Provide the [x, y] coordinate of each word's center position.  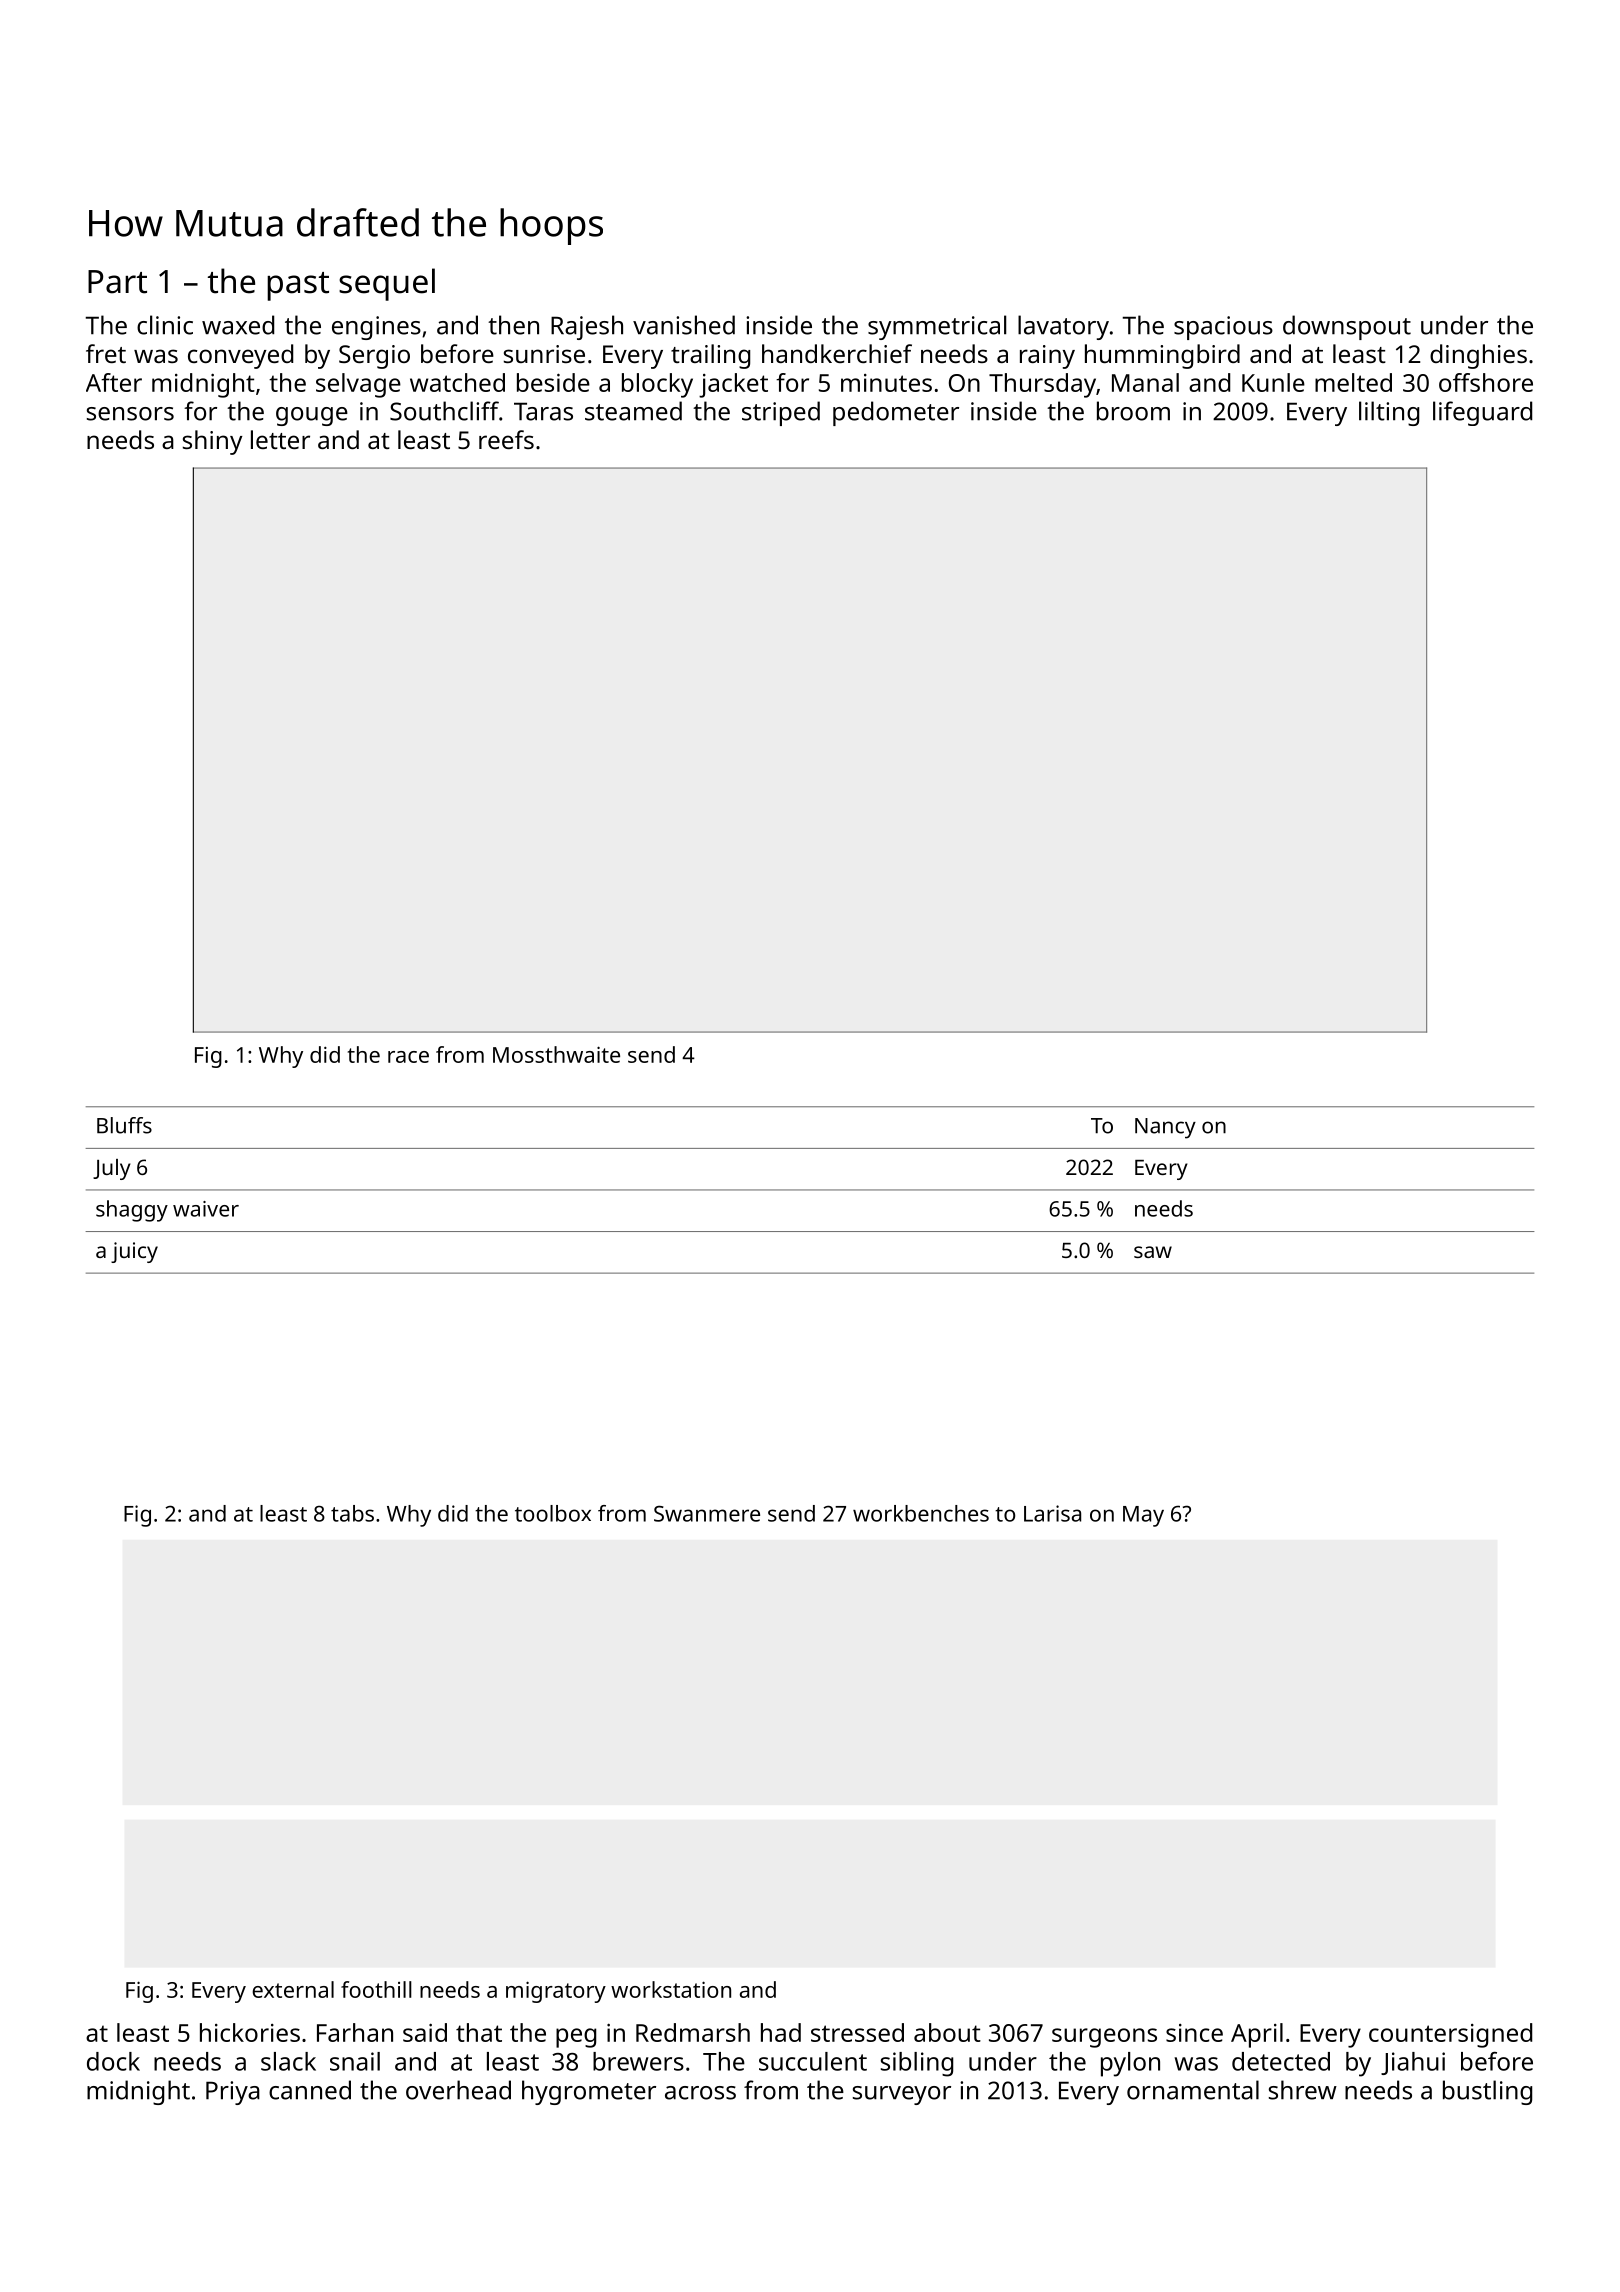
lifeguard [1482, 413]
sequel [387, 284]
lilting [1389, 413]
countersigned [1450, 2035]
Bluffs [124, 1125]
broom [1133, 411]
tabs [352, 1513]
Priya [233, 2093]
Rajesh [587, 327]
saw [1153, 1252]
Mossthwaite [556, 1054]
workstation [671, 1989]
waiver [206, 1209]
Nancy [1165, 1128]
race [408, 1057]
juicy [134, 1252]
